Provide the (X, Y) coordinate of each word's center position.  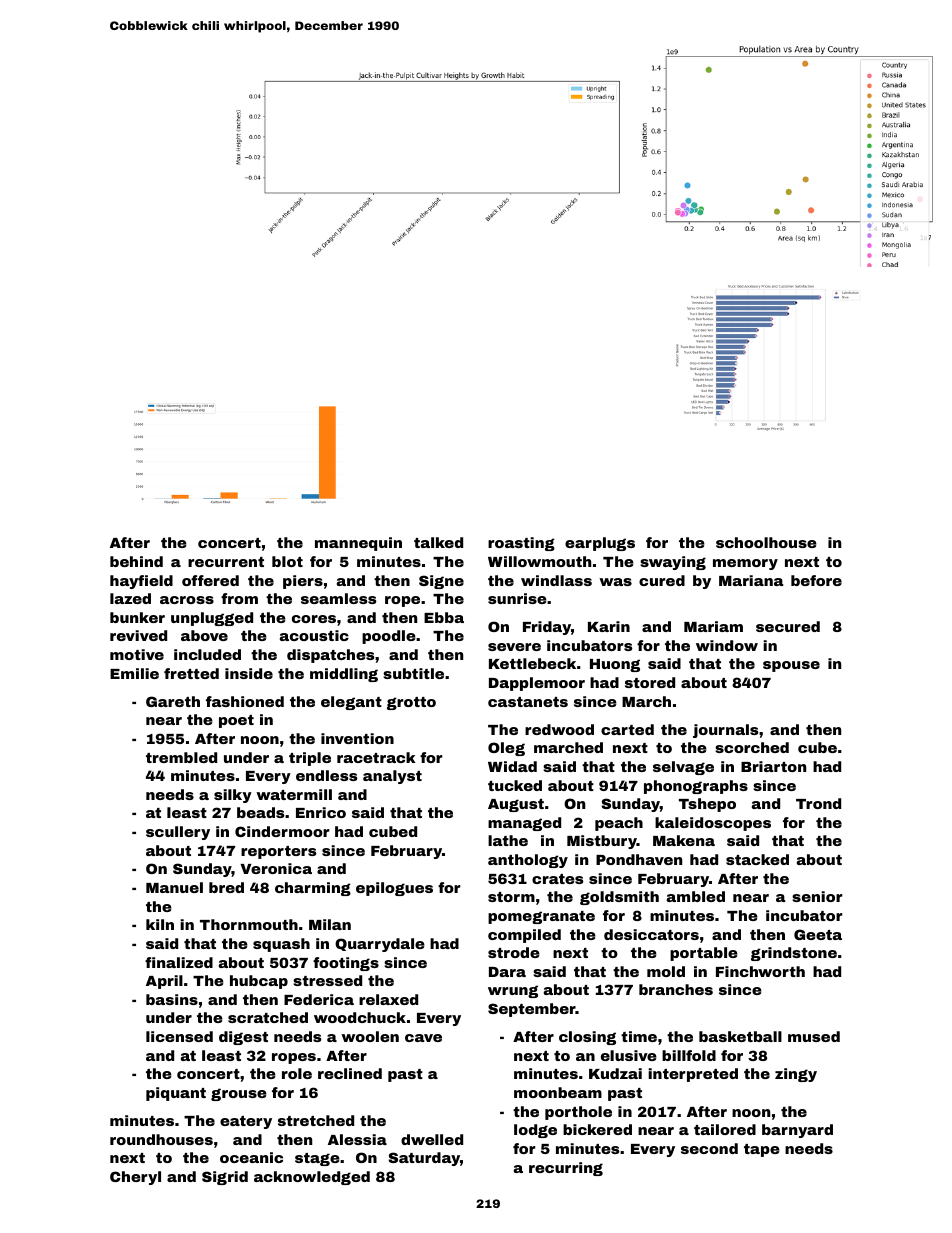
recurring (566, 1169)
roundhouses (161, 1139)
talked (438, 542)
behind (136, 561)
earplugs (600, 544)
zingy (796, 1075)
